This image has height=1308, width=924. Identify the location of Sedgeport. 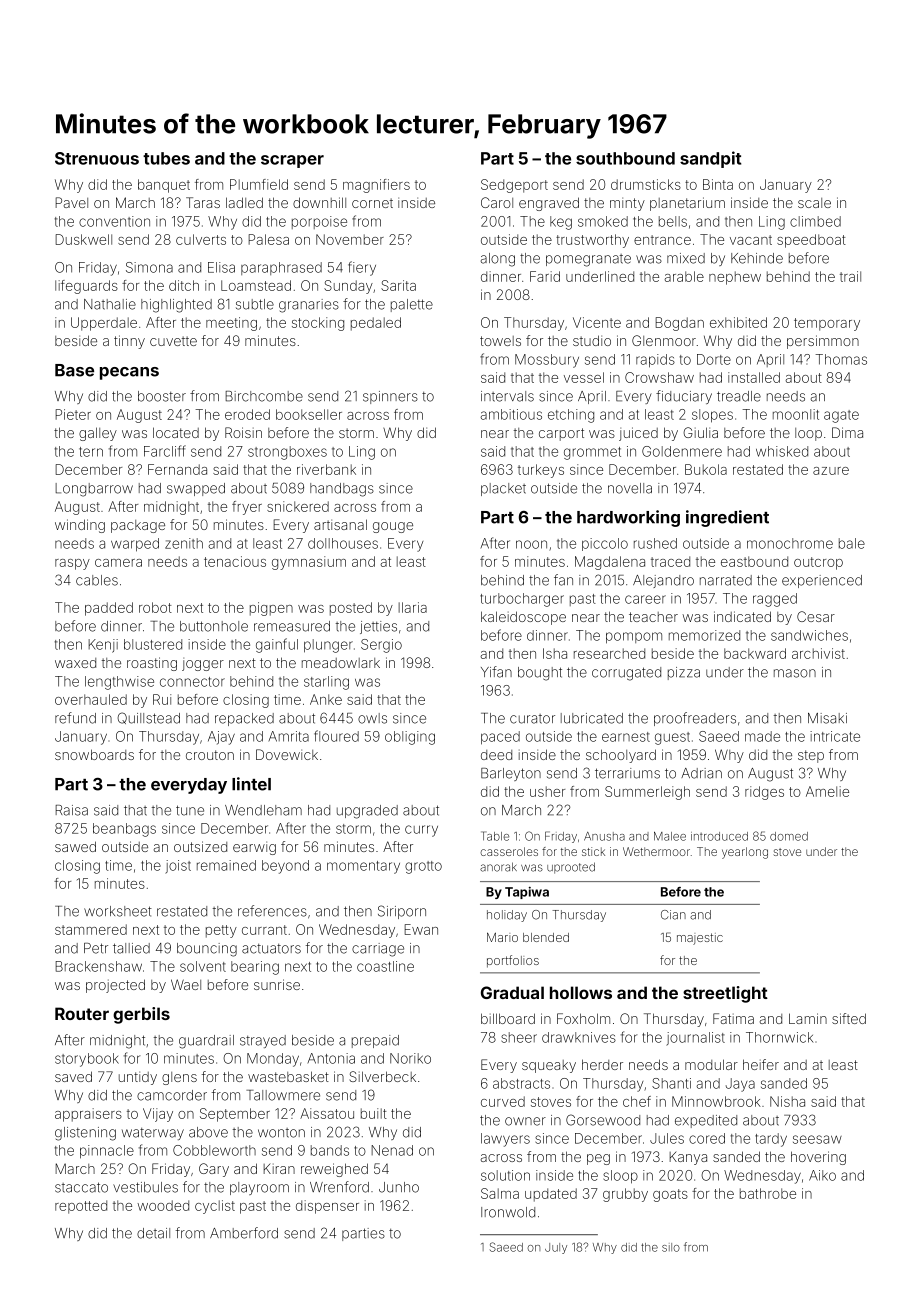
(514, 186).
